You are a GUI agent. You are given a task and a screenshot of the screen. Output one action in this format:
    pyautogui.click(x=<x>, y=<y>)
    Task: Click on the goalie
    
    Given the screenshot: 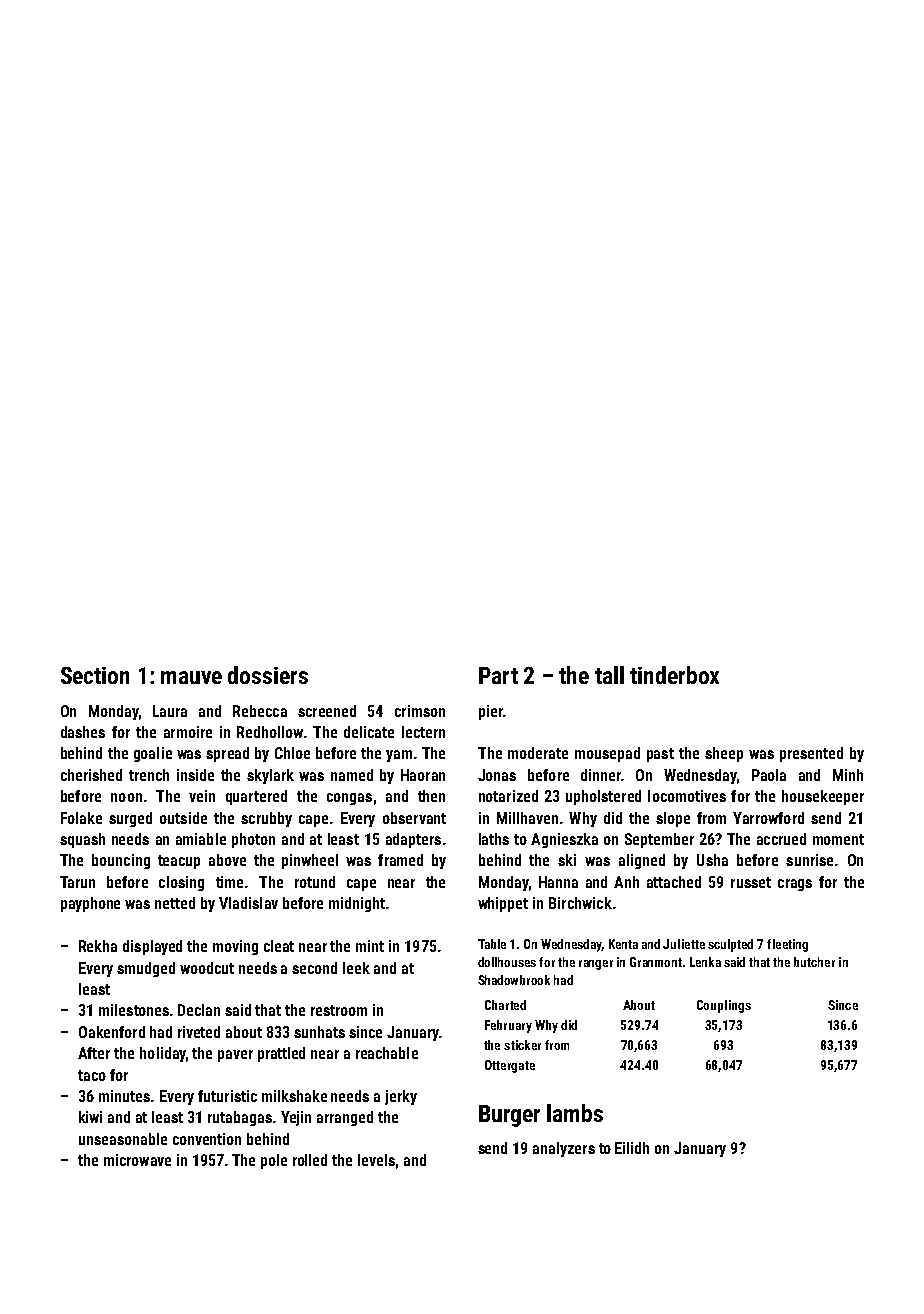 What is the action you would take?
    pyautogui.click(x=153, y=754)
